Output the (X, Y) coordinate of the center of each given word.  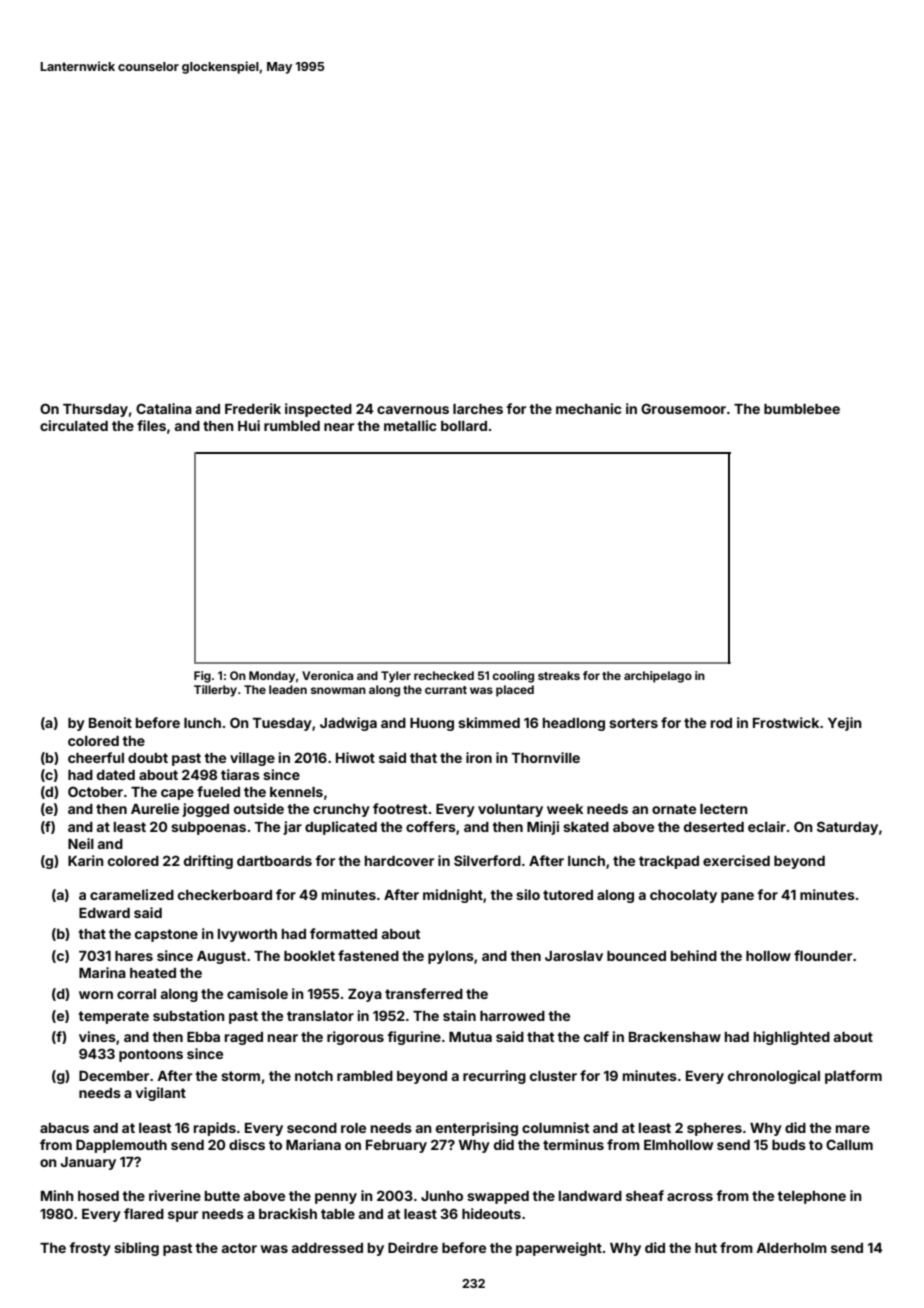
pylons (451, 957)
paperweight (559, 1249)
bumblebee (802, 409)
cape (177, 794)
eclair (767, 826)
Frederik (253, 408)
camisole (257, 993)
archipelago (658, 677)
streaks (559, 675)
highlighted (792, 1038)
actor (239, 1248)
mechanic (589, 408)
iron (479, 757)
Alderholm (791, 1248)
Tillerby (215, 691)
